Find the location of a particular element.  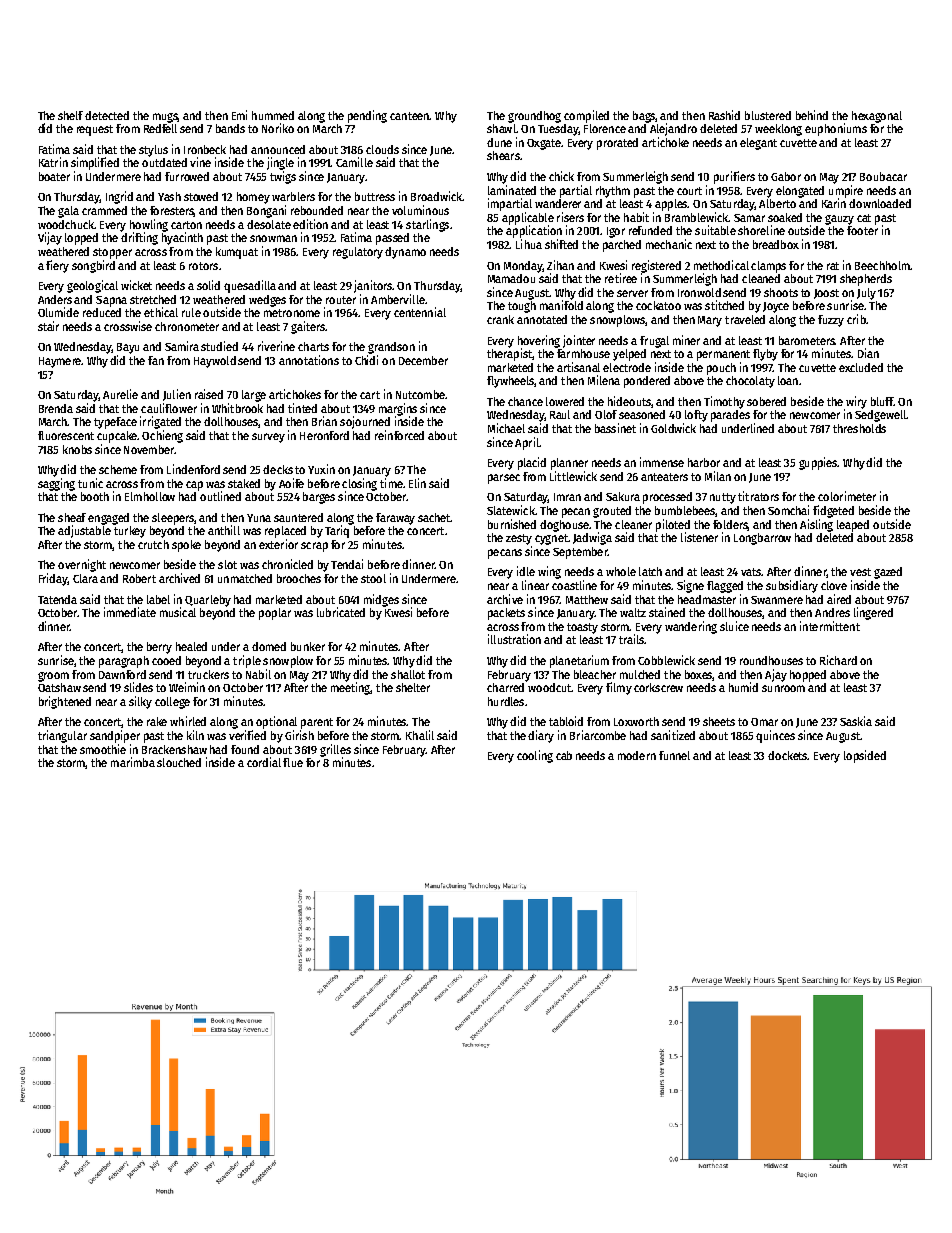

Boubacar is located at coordinates (883, 176).
